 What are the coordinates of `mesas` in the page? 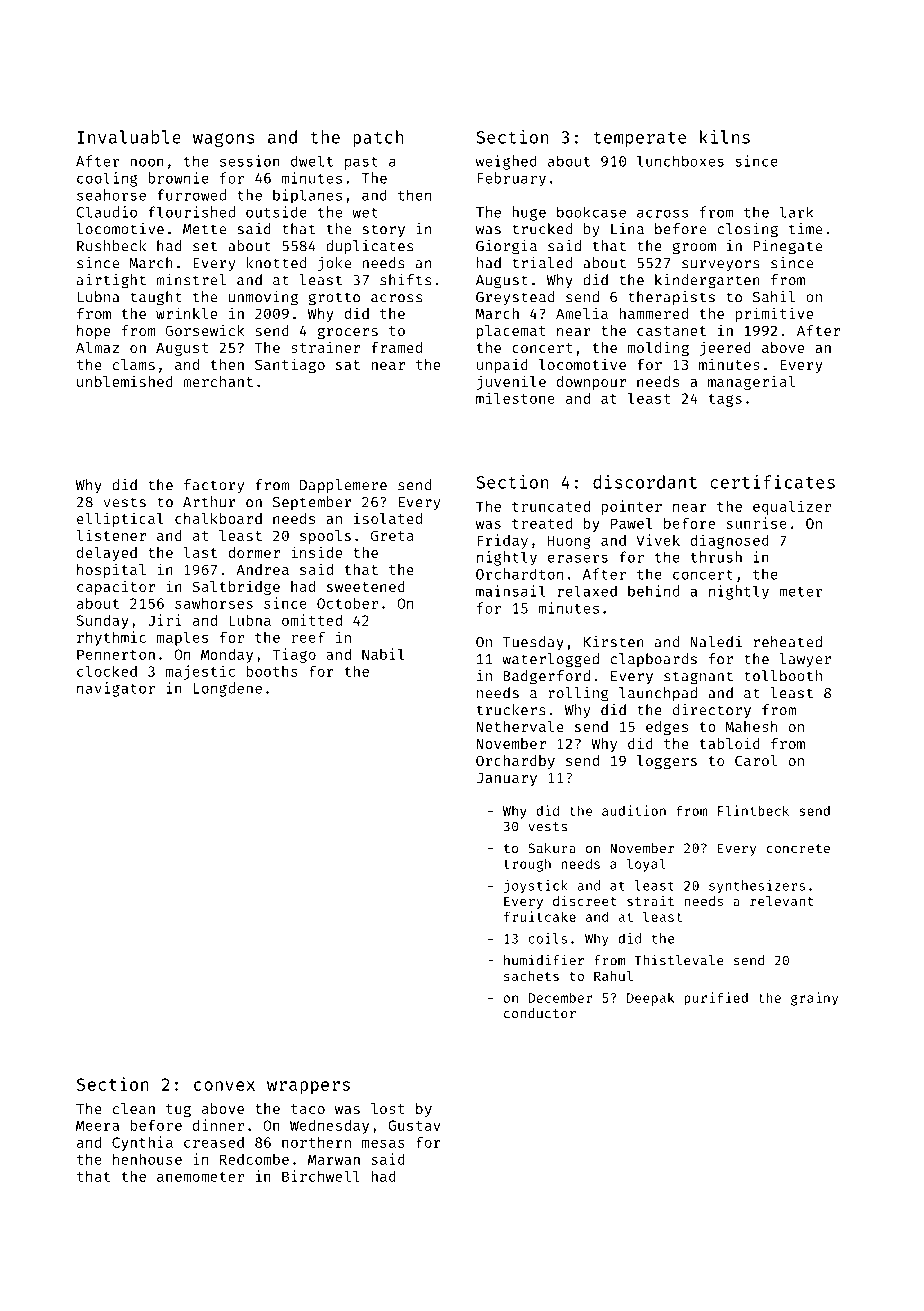 It's located at (383, 1144).
